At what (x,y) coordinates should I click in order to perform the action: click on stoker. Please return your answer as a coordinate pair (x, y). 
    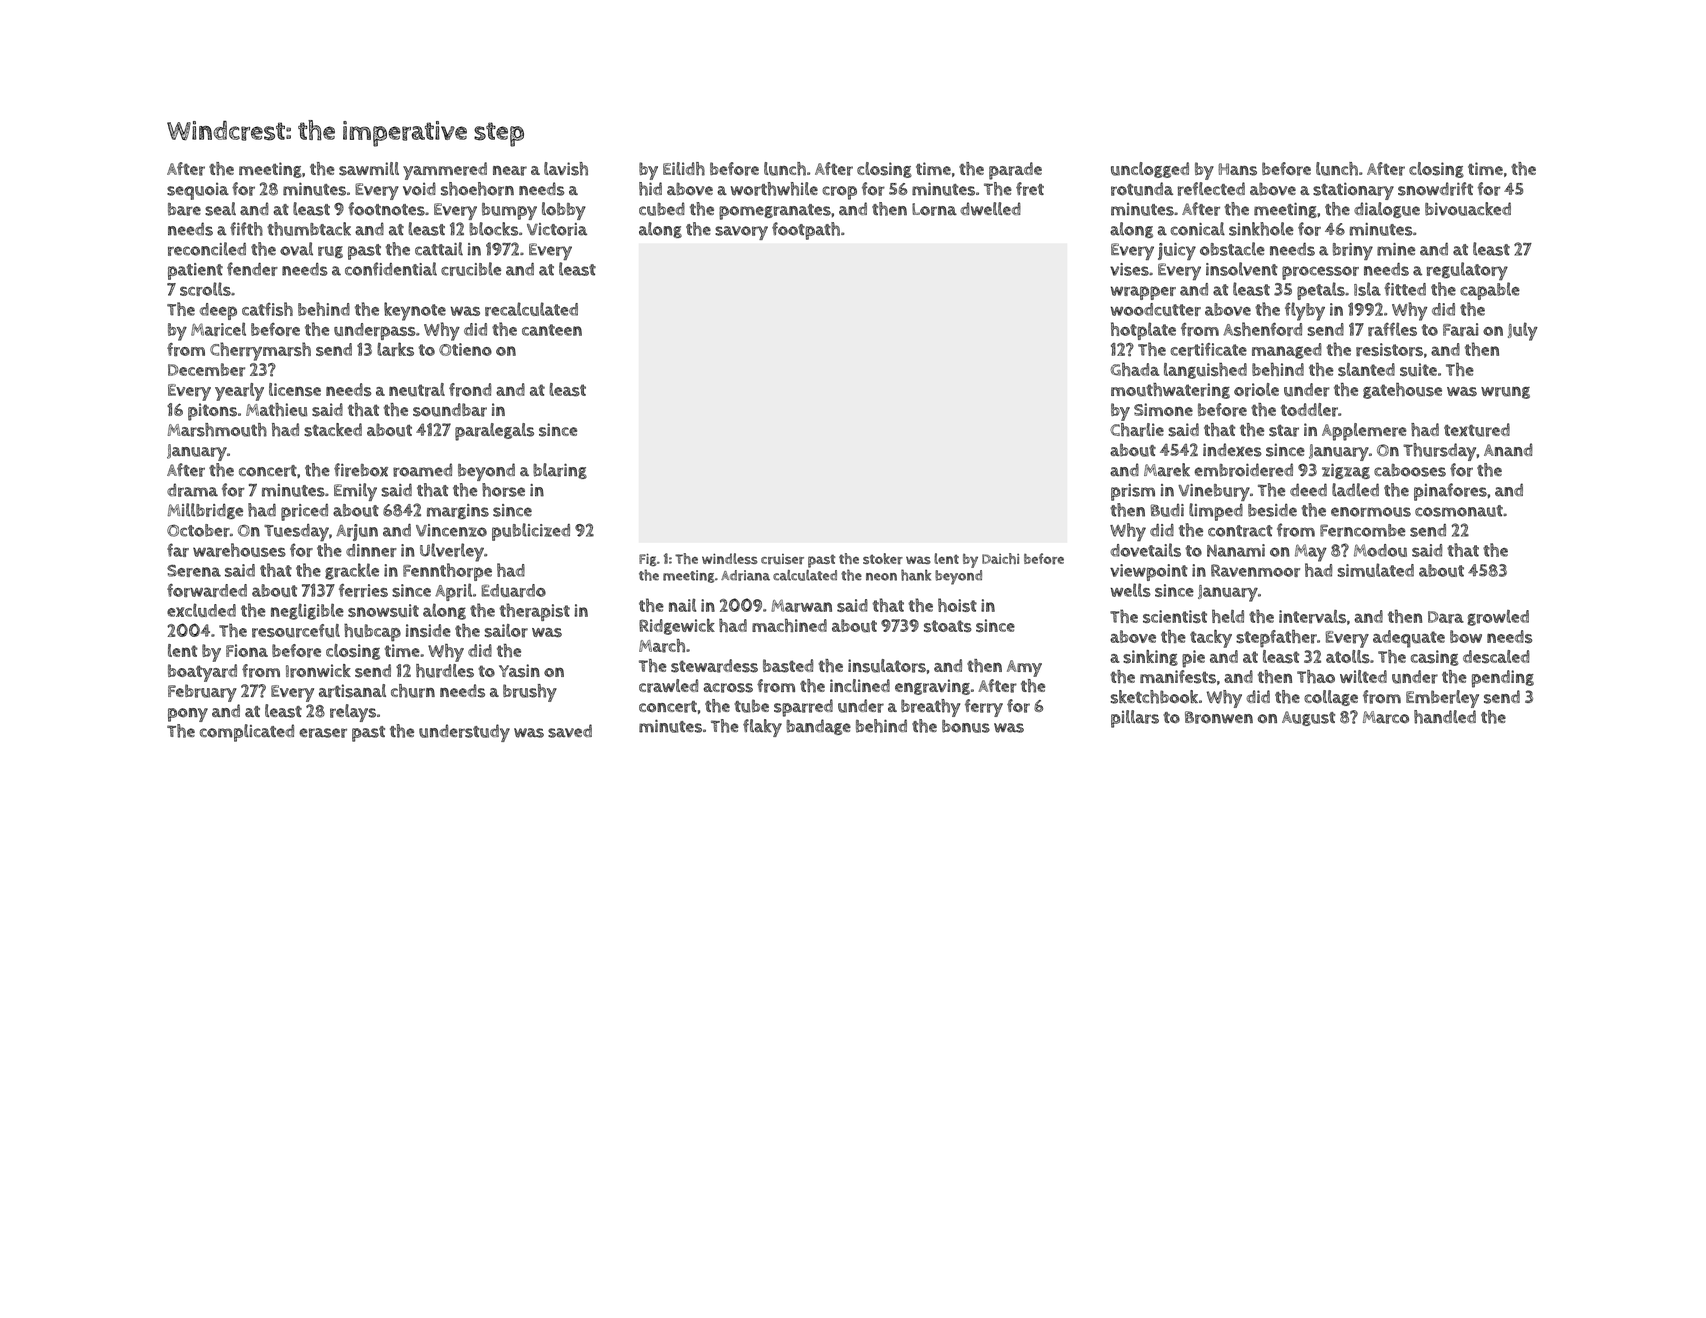
    Looking at the image, I should click on (883, 559).
